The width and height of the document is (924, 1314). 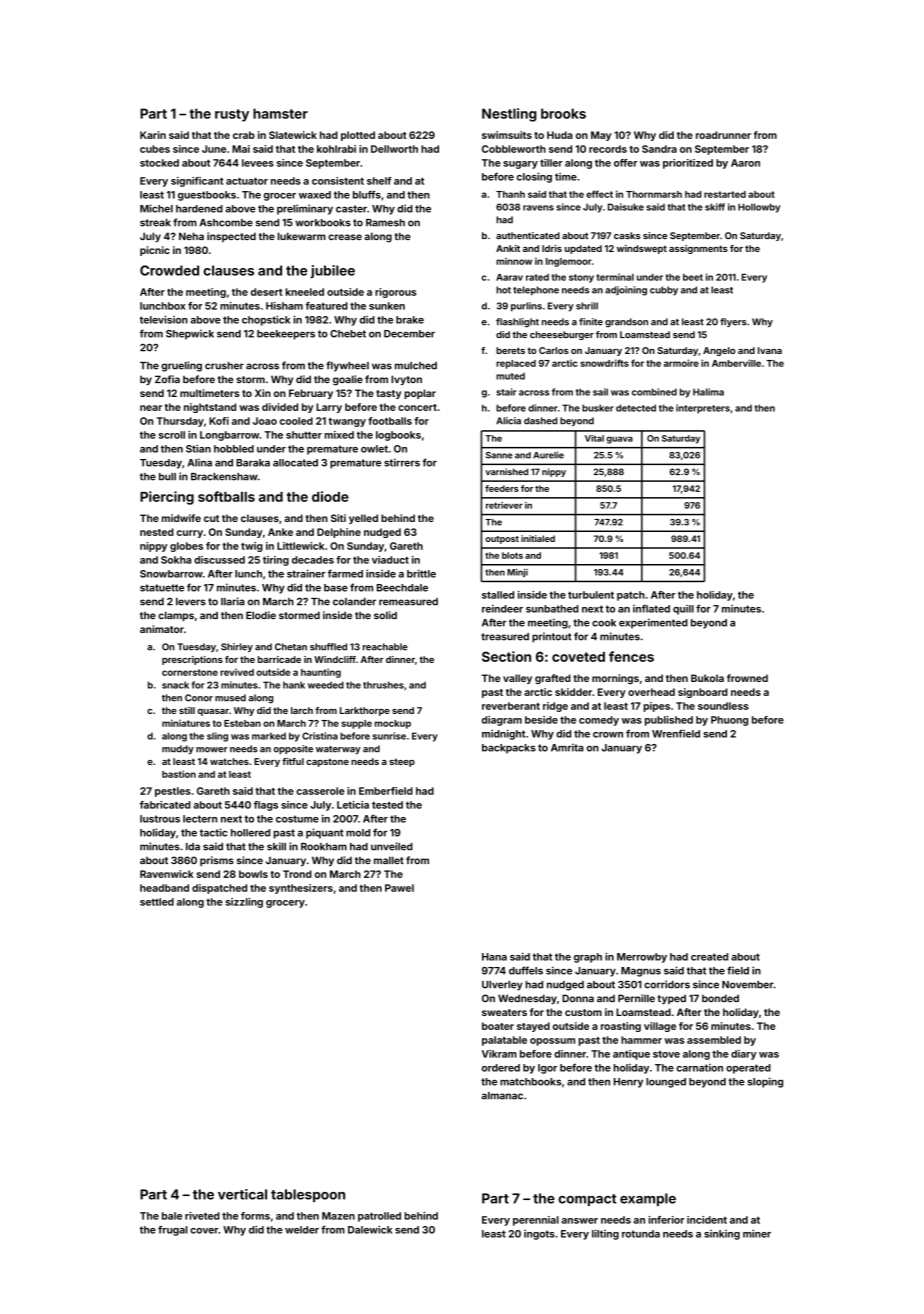 What do you see at coordinates (199, 209) in the document?
I see `hardened` at bounding box center [199, 209].
